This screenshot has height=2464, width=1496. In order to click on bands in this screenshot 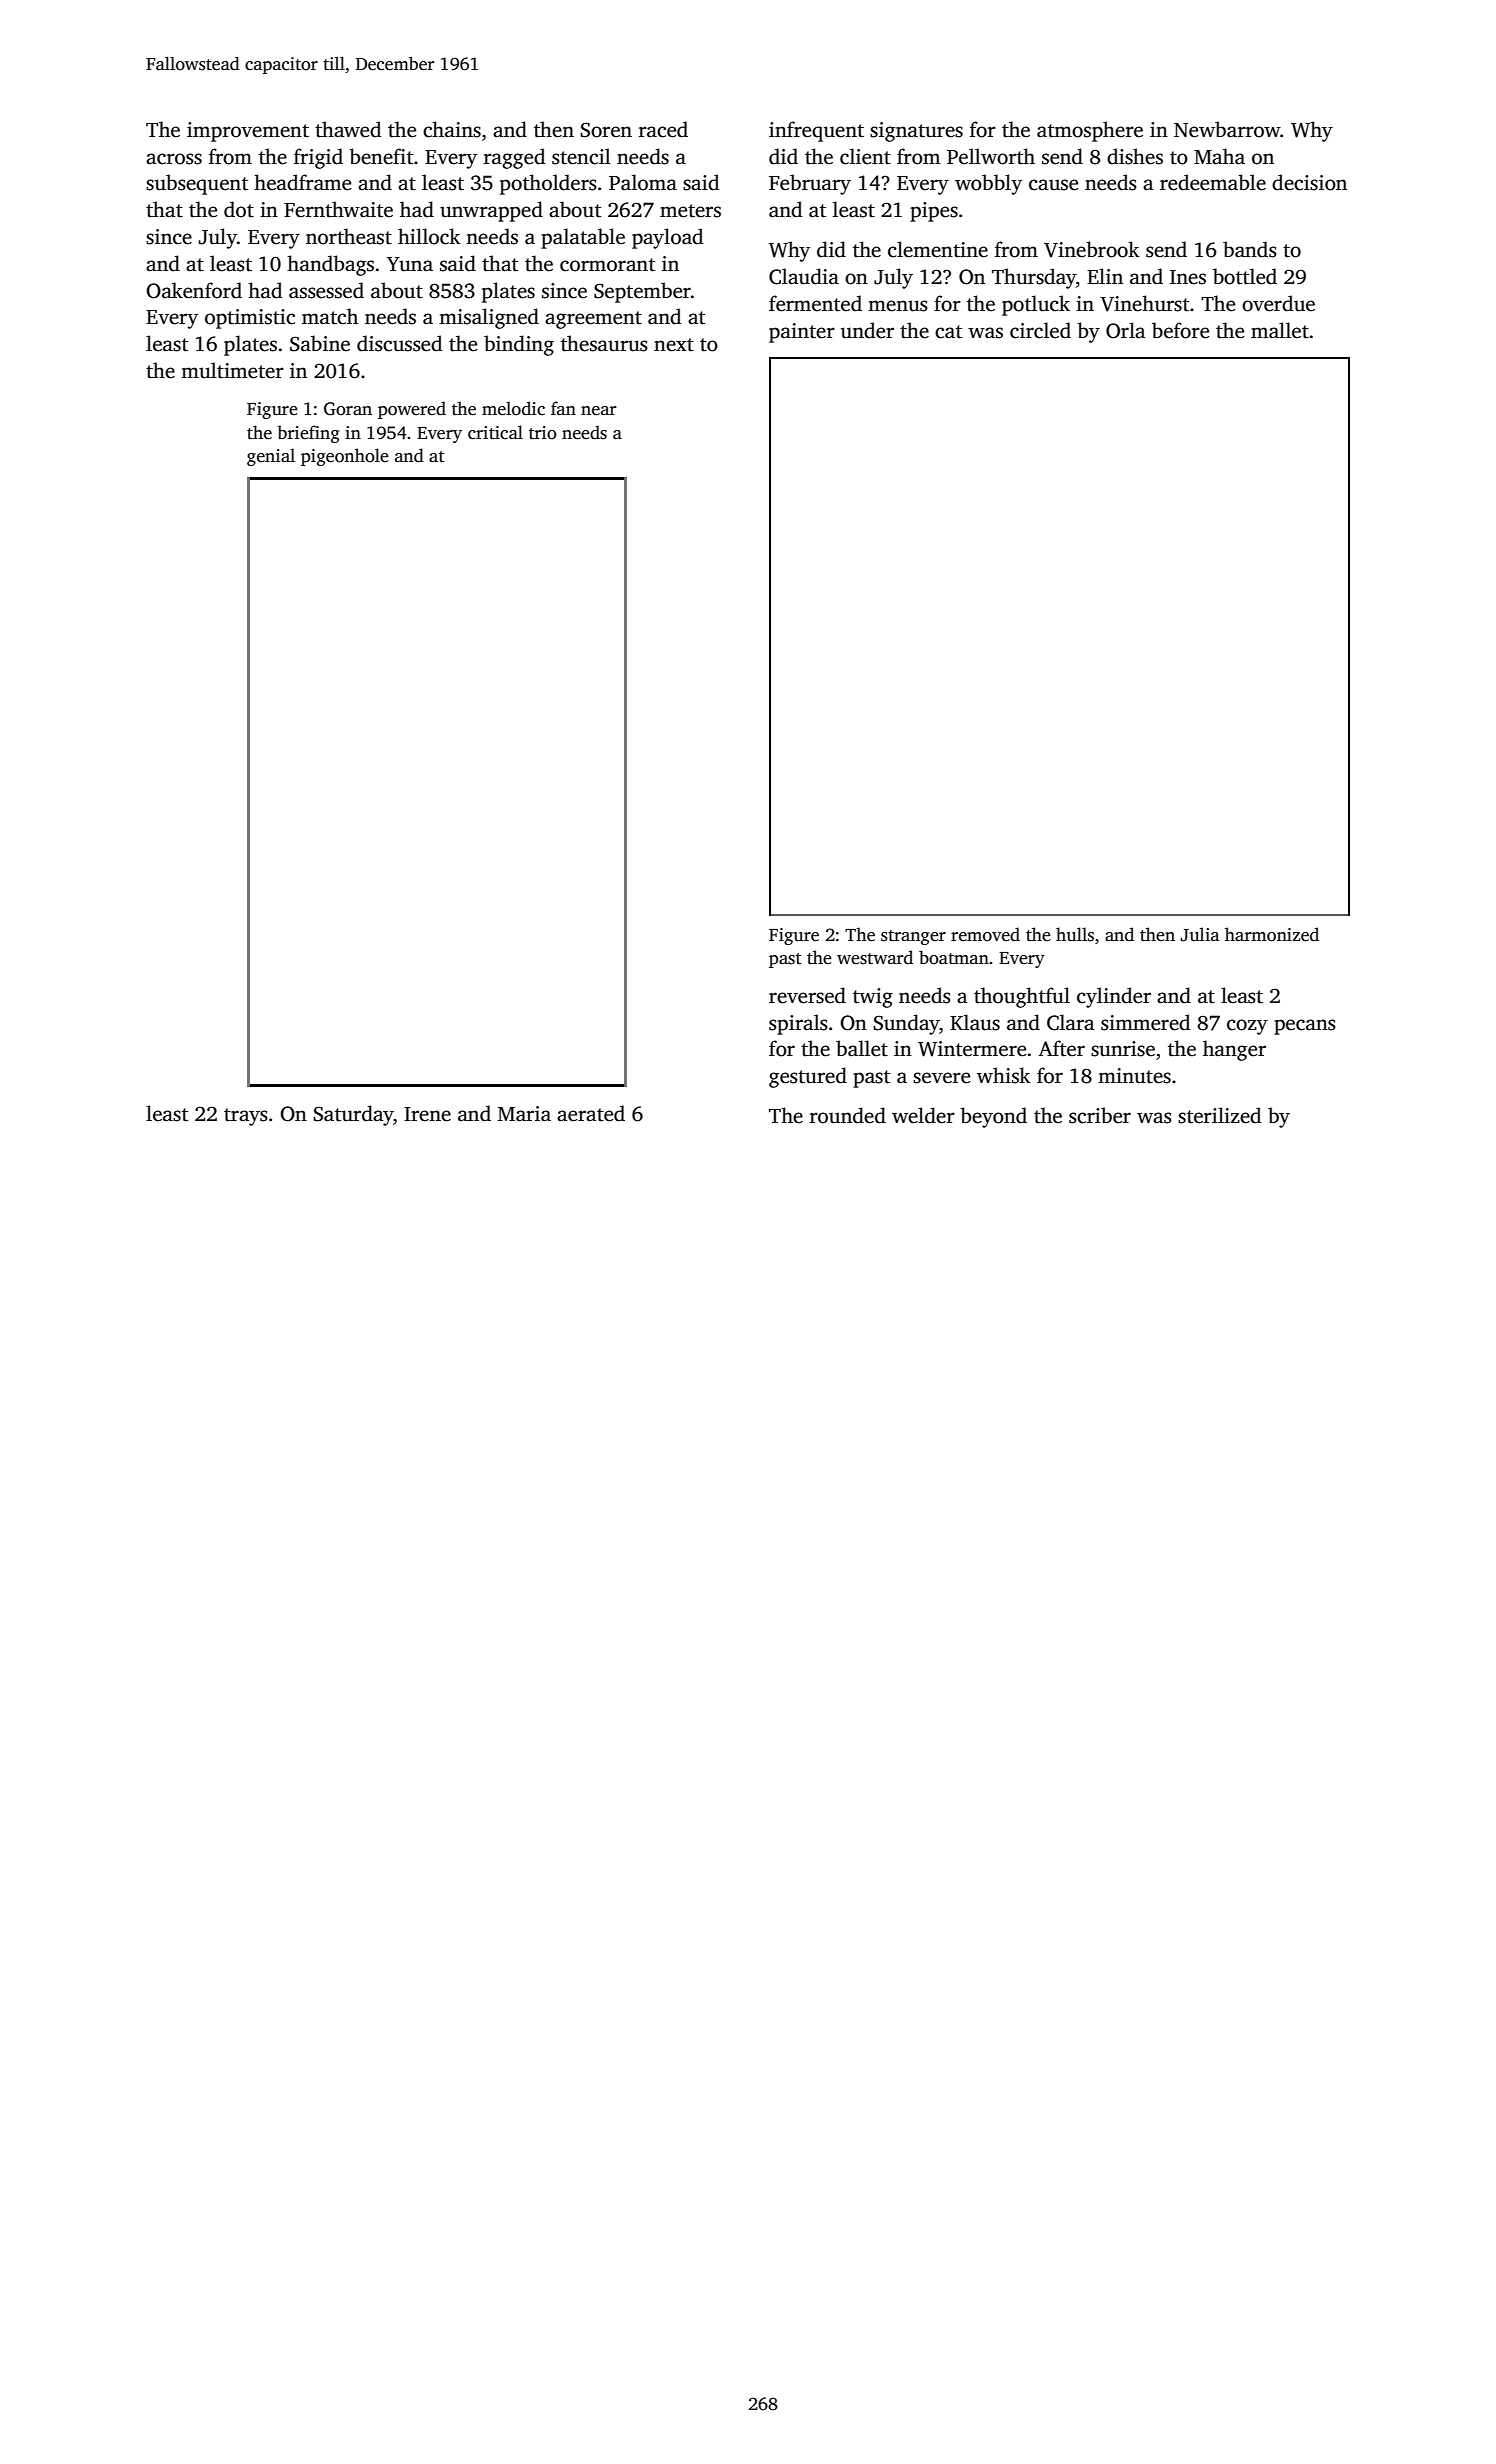, I will do `click(1250, 249)`.
